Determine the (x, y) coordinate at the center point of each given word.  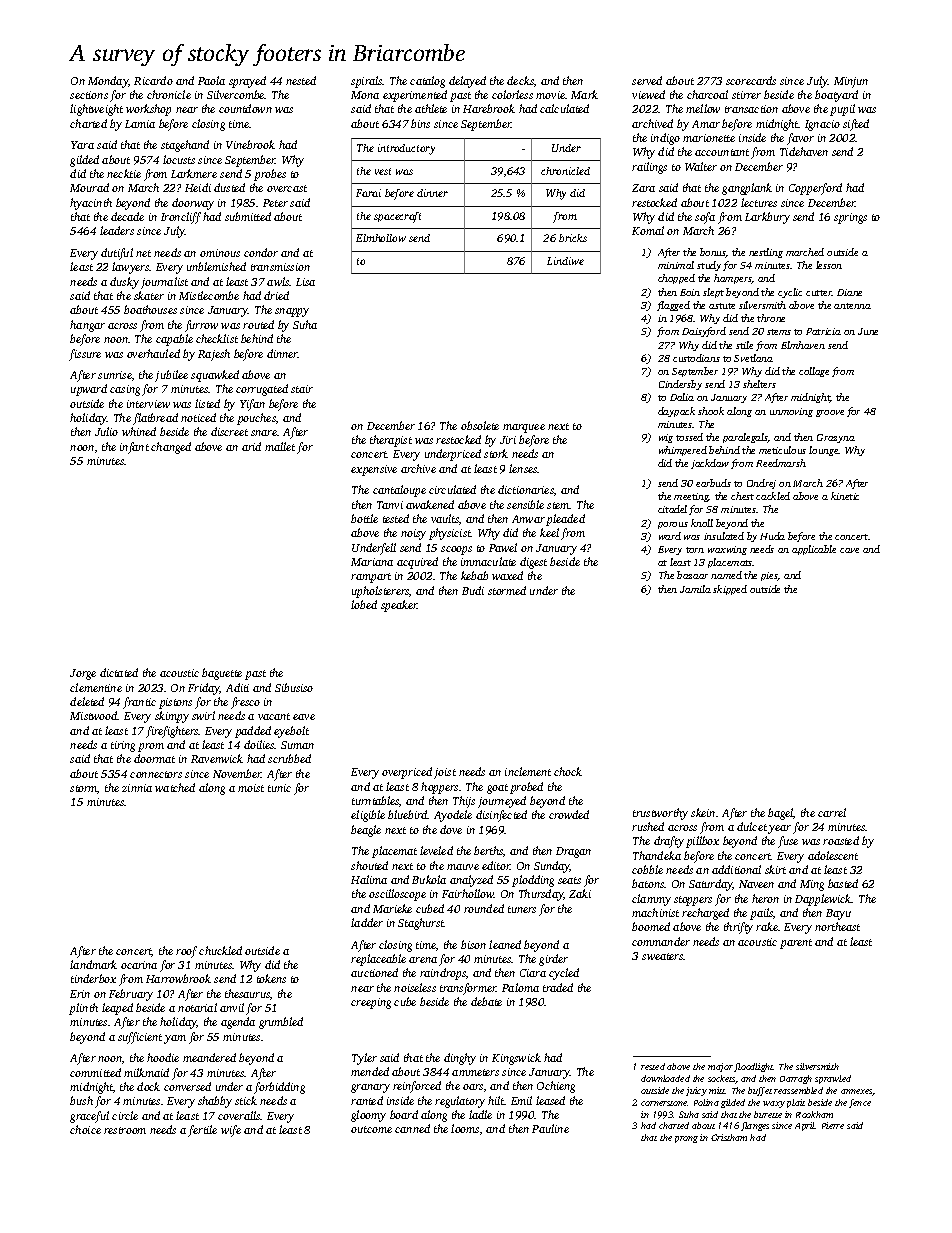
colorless (512, 94)
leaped (117, 1009)
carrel (832, 812)
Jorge (83, 674)
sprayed (247, 82)
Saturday (711, 885)
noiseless (415, 987)
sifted (856, 125)
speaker (399, 606)
